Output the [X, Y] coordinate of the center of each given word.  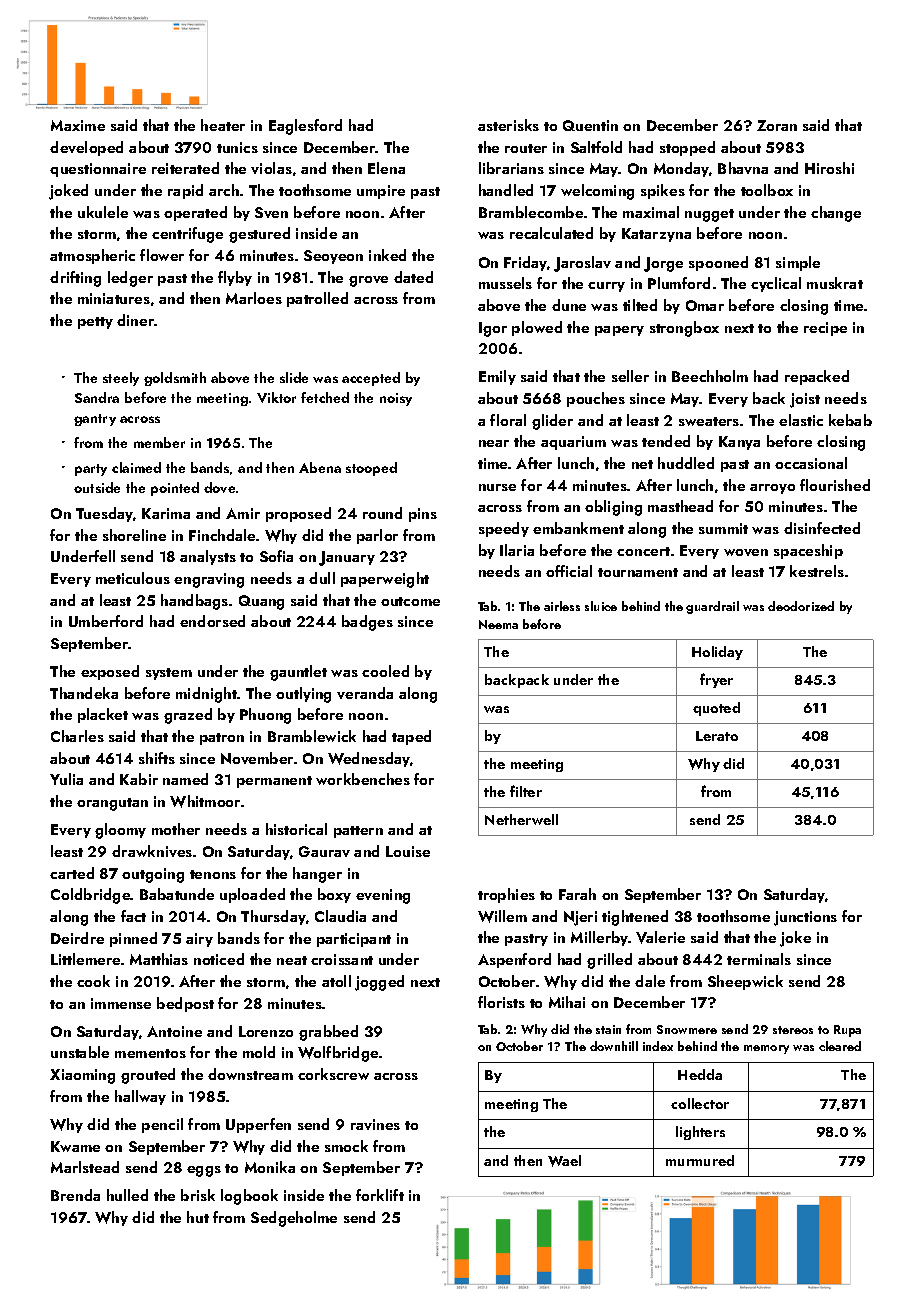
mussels [505, 283]
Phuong [265, 716]
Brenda [75, 1195]
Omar [705, 305]
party [91, 470]
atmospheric [92, 256]
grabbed [328, 1033]
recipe [825, 329]
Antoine [174, 1031]
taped [411, 737]
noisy [396, 399]
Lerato [717, 736]
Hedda [700, 1074]
